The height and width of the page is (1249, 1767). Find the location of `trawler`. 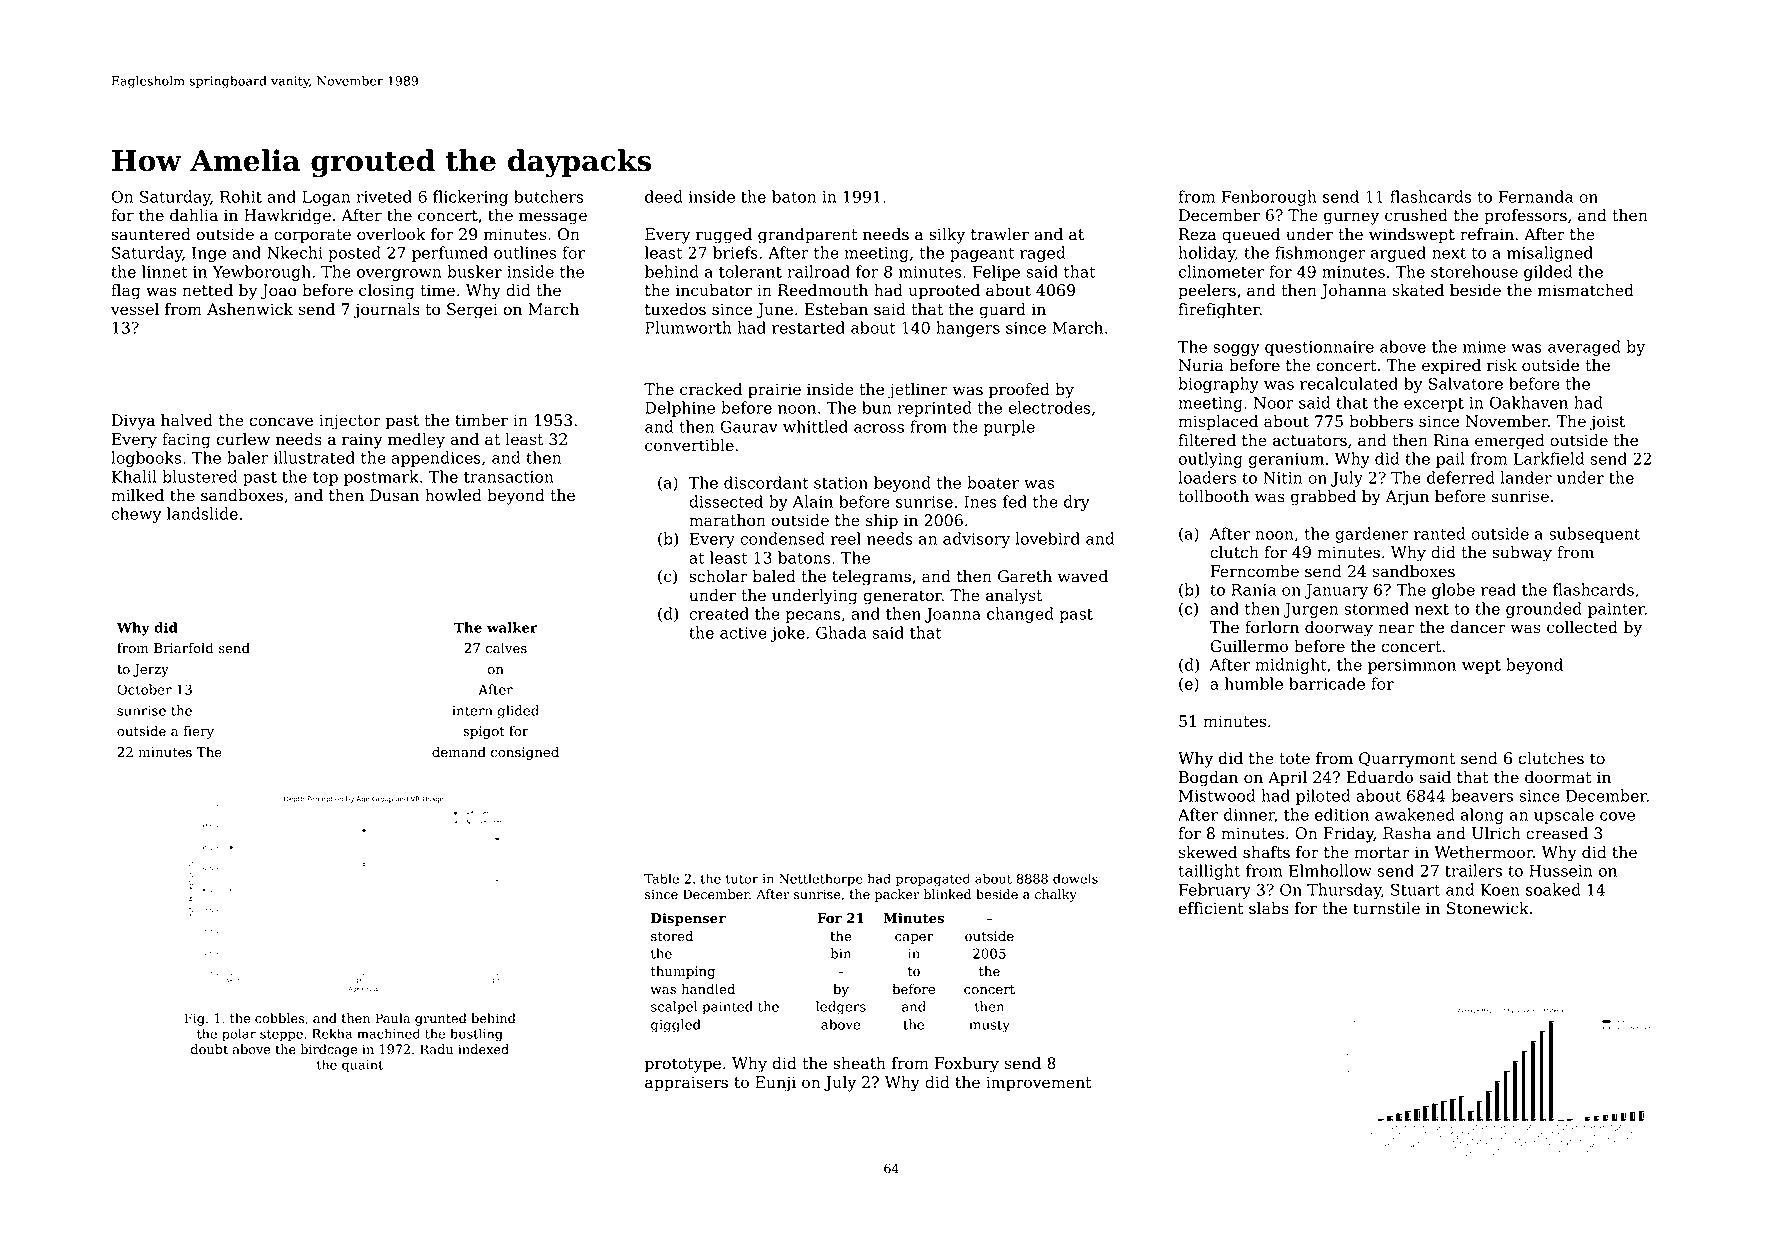

trawler is located at coordinates (1000, 234).
